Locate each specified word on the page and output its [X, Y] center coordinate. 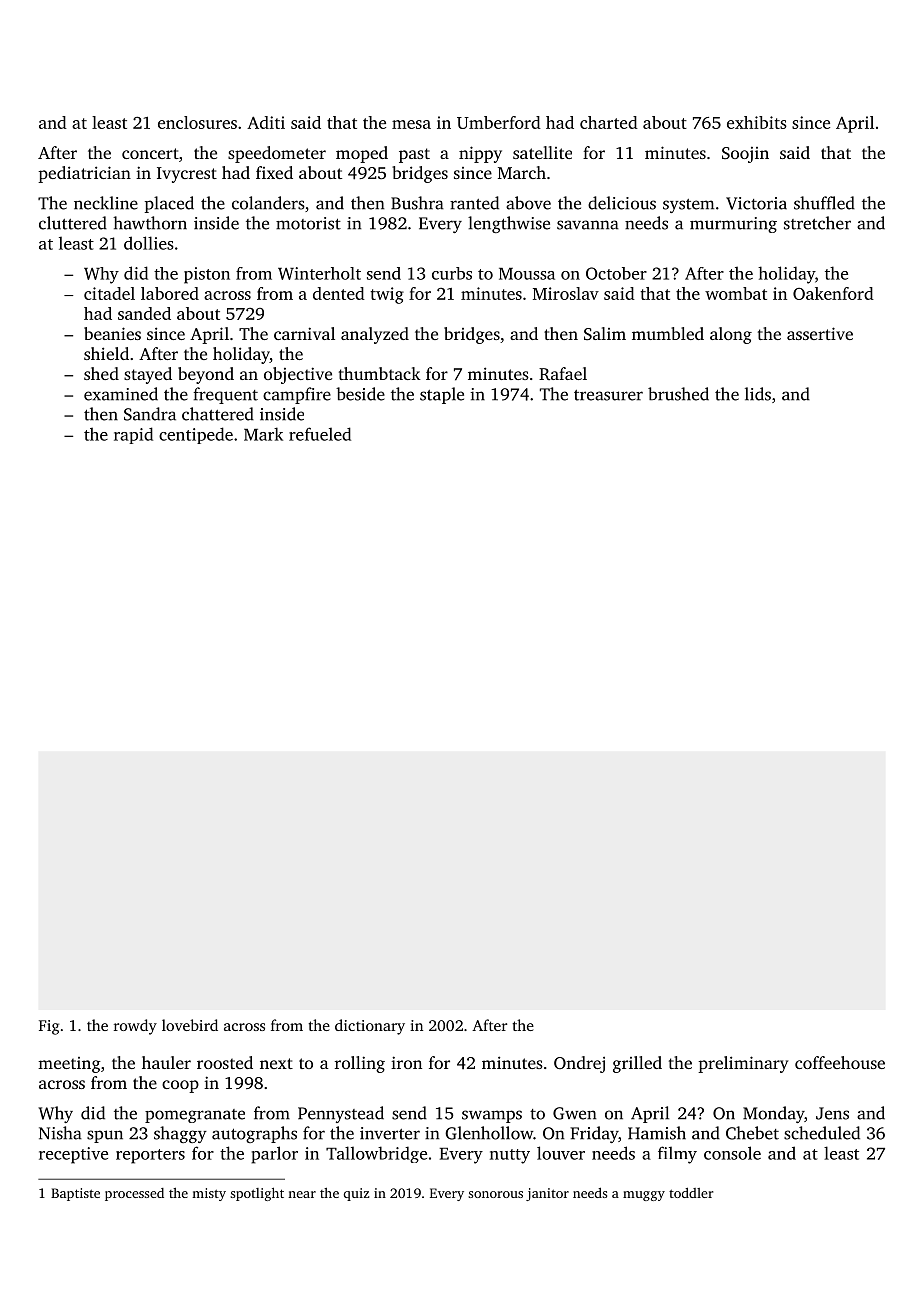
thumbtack [380, 373]
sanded [144, 313]
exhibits [757, 122]
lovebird [190, 1025]
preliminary [743, 1064]
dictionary [370, 1027]
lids [758, 394]
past [414, 155]
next [276, 1063]
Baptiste [75, 1194]
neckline [106, 203]
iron [406, 1062]
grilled [637, 1064]
